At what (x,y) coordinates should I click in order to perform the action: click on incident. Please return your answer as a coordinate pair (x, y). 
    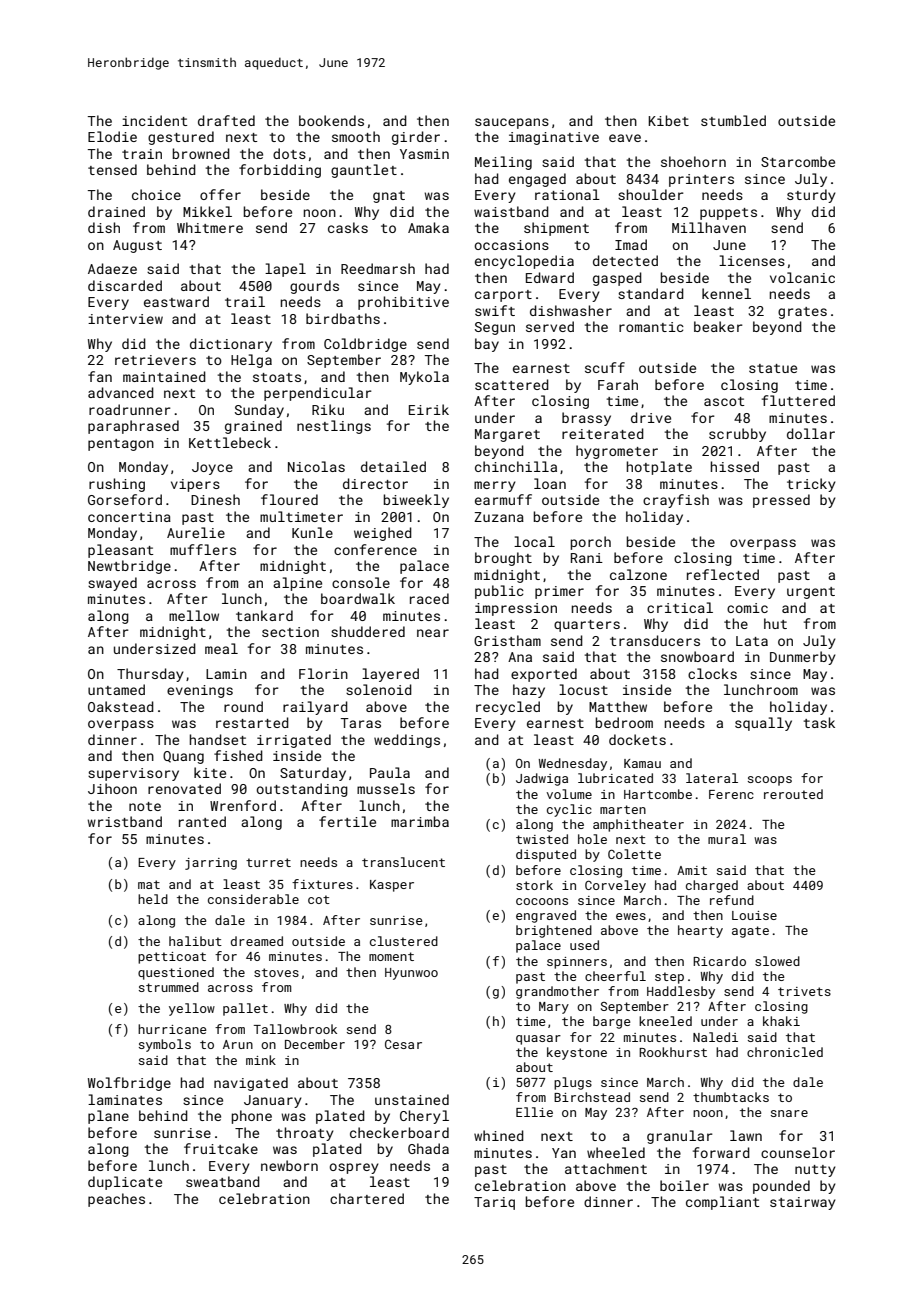
    Looking at the image, I should click on (154, 120).
